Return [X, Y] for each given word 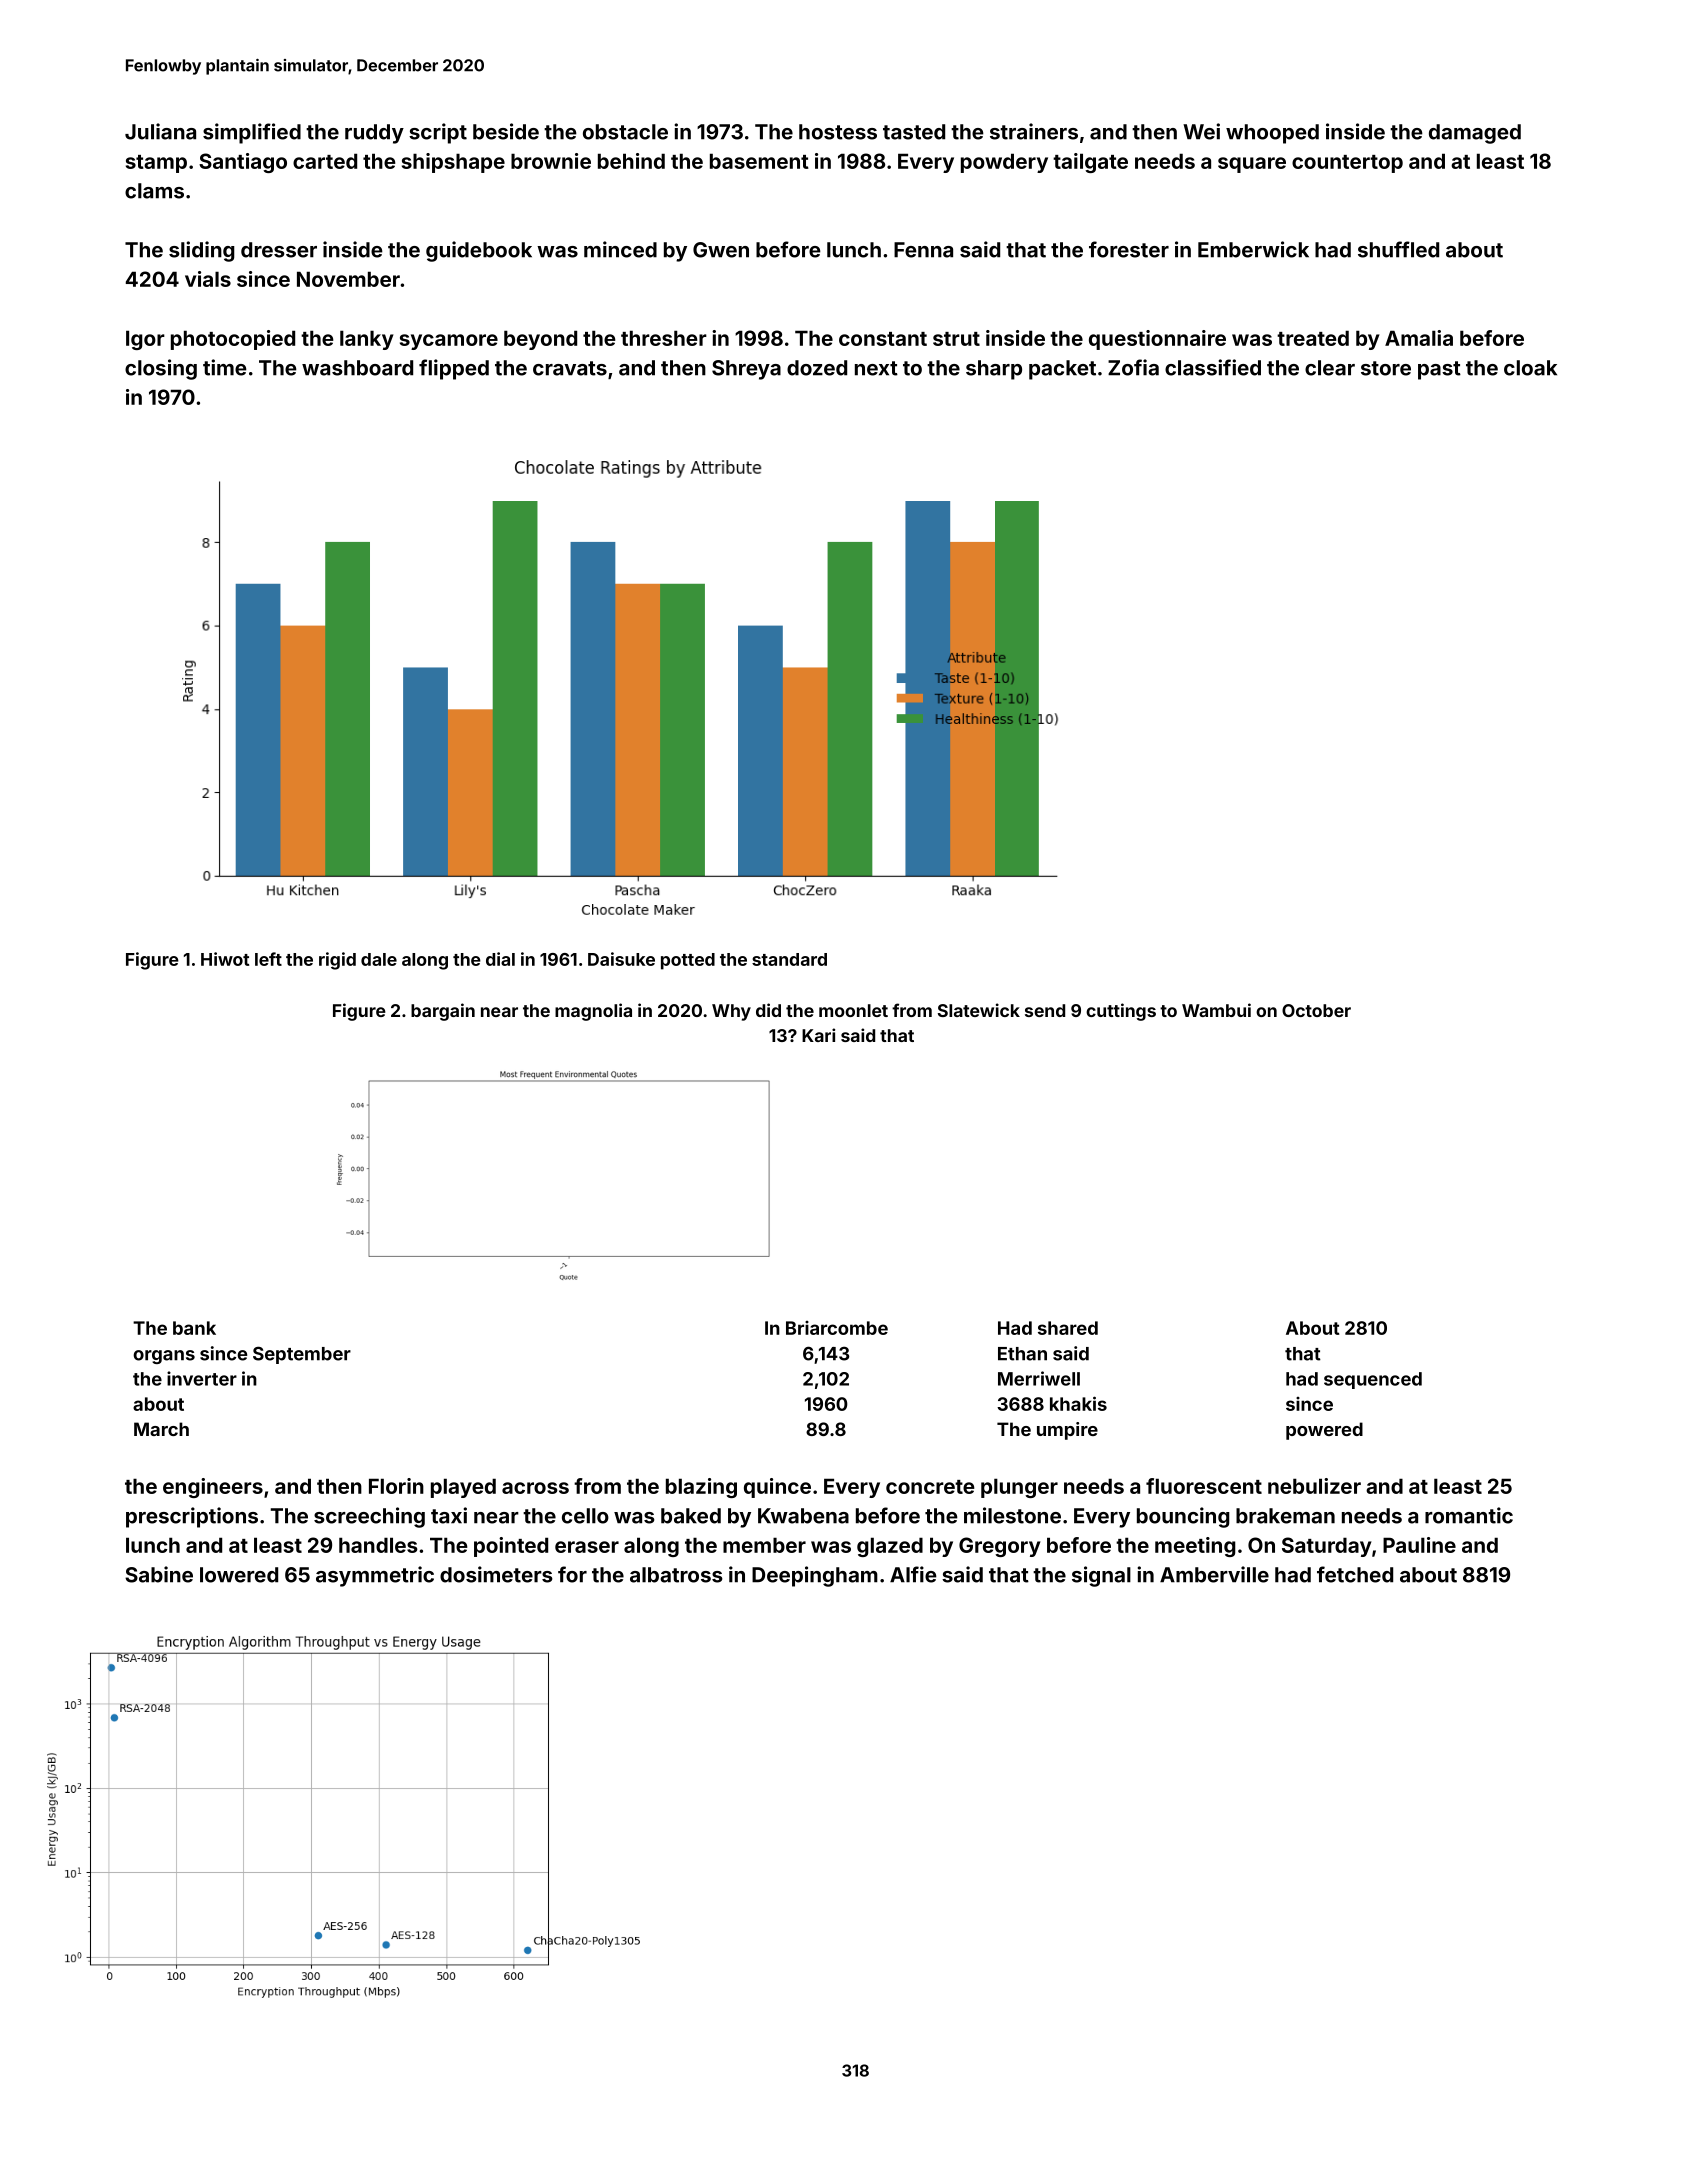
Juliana [160, 131]
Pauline [1419, 1545]
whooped [1272, 134]
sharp [994, 370]
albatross [676, 1575]
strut [956, 339]
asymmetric [375, 1576]
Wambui [1216, 1010]
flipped [454, 369]
